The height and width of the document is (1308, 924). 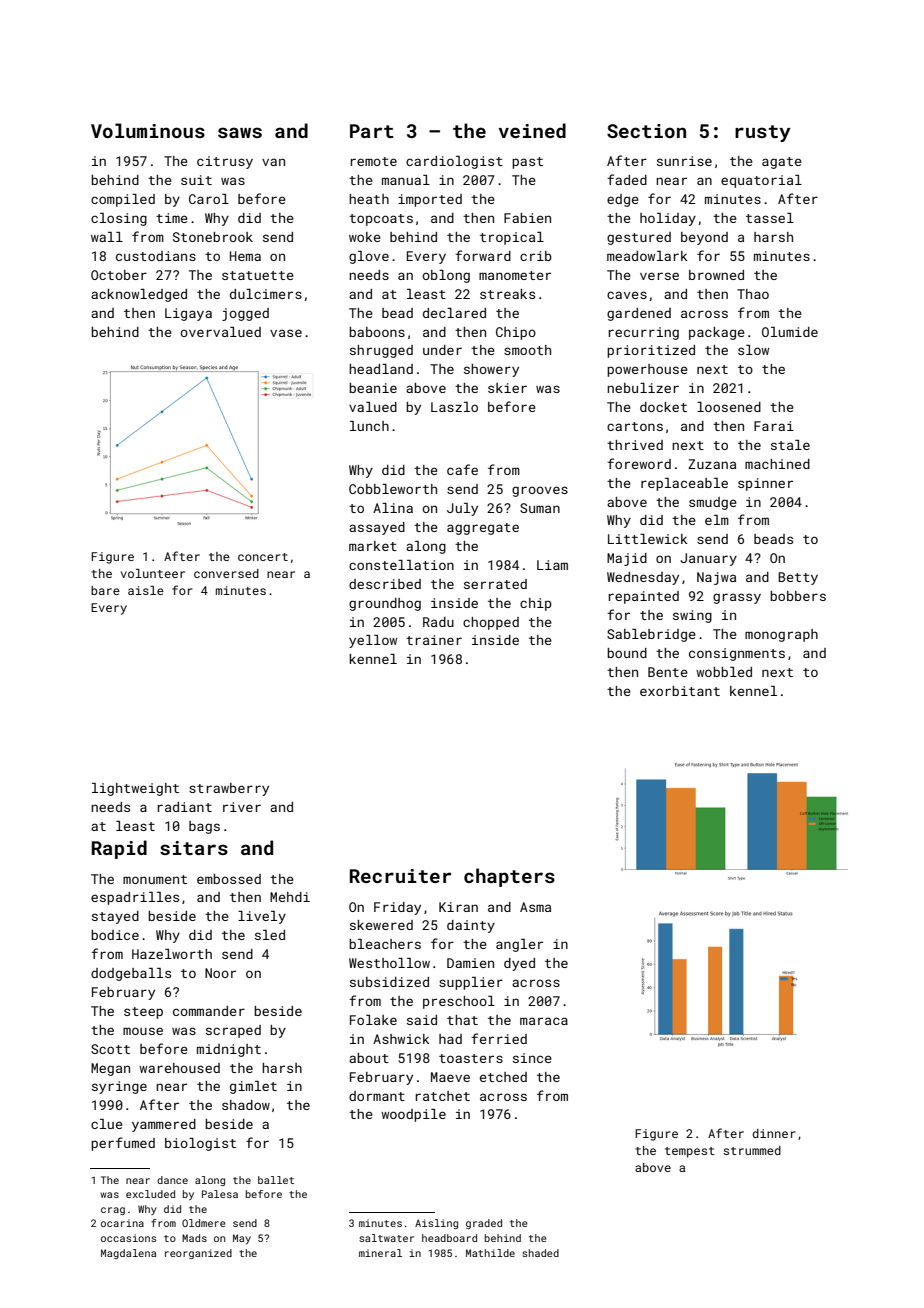 I want to click on dodgeballs, so click(x=131, y=974).
